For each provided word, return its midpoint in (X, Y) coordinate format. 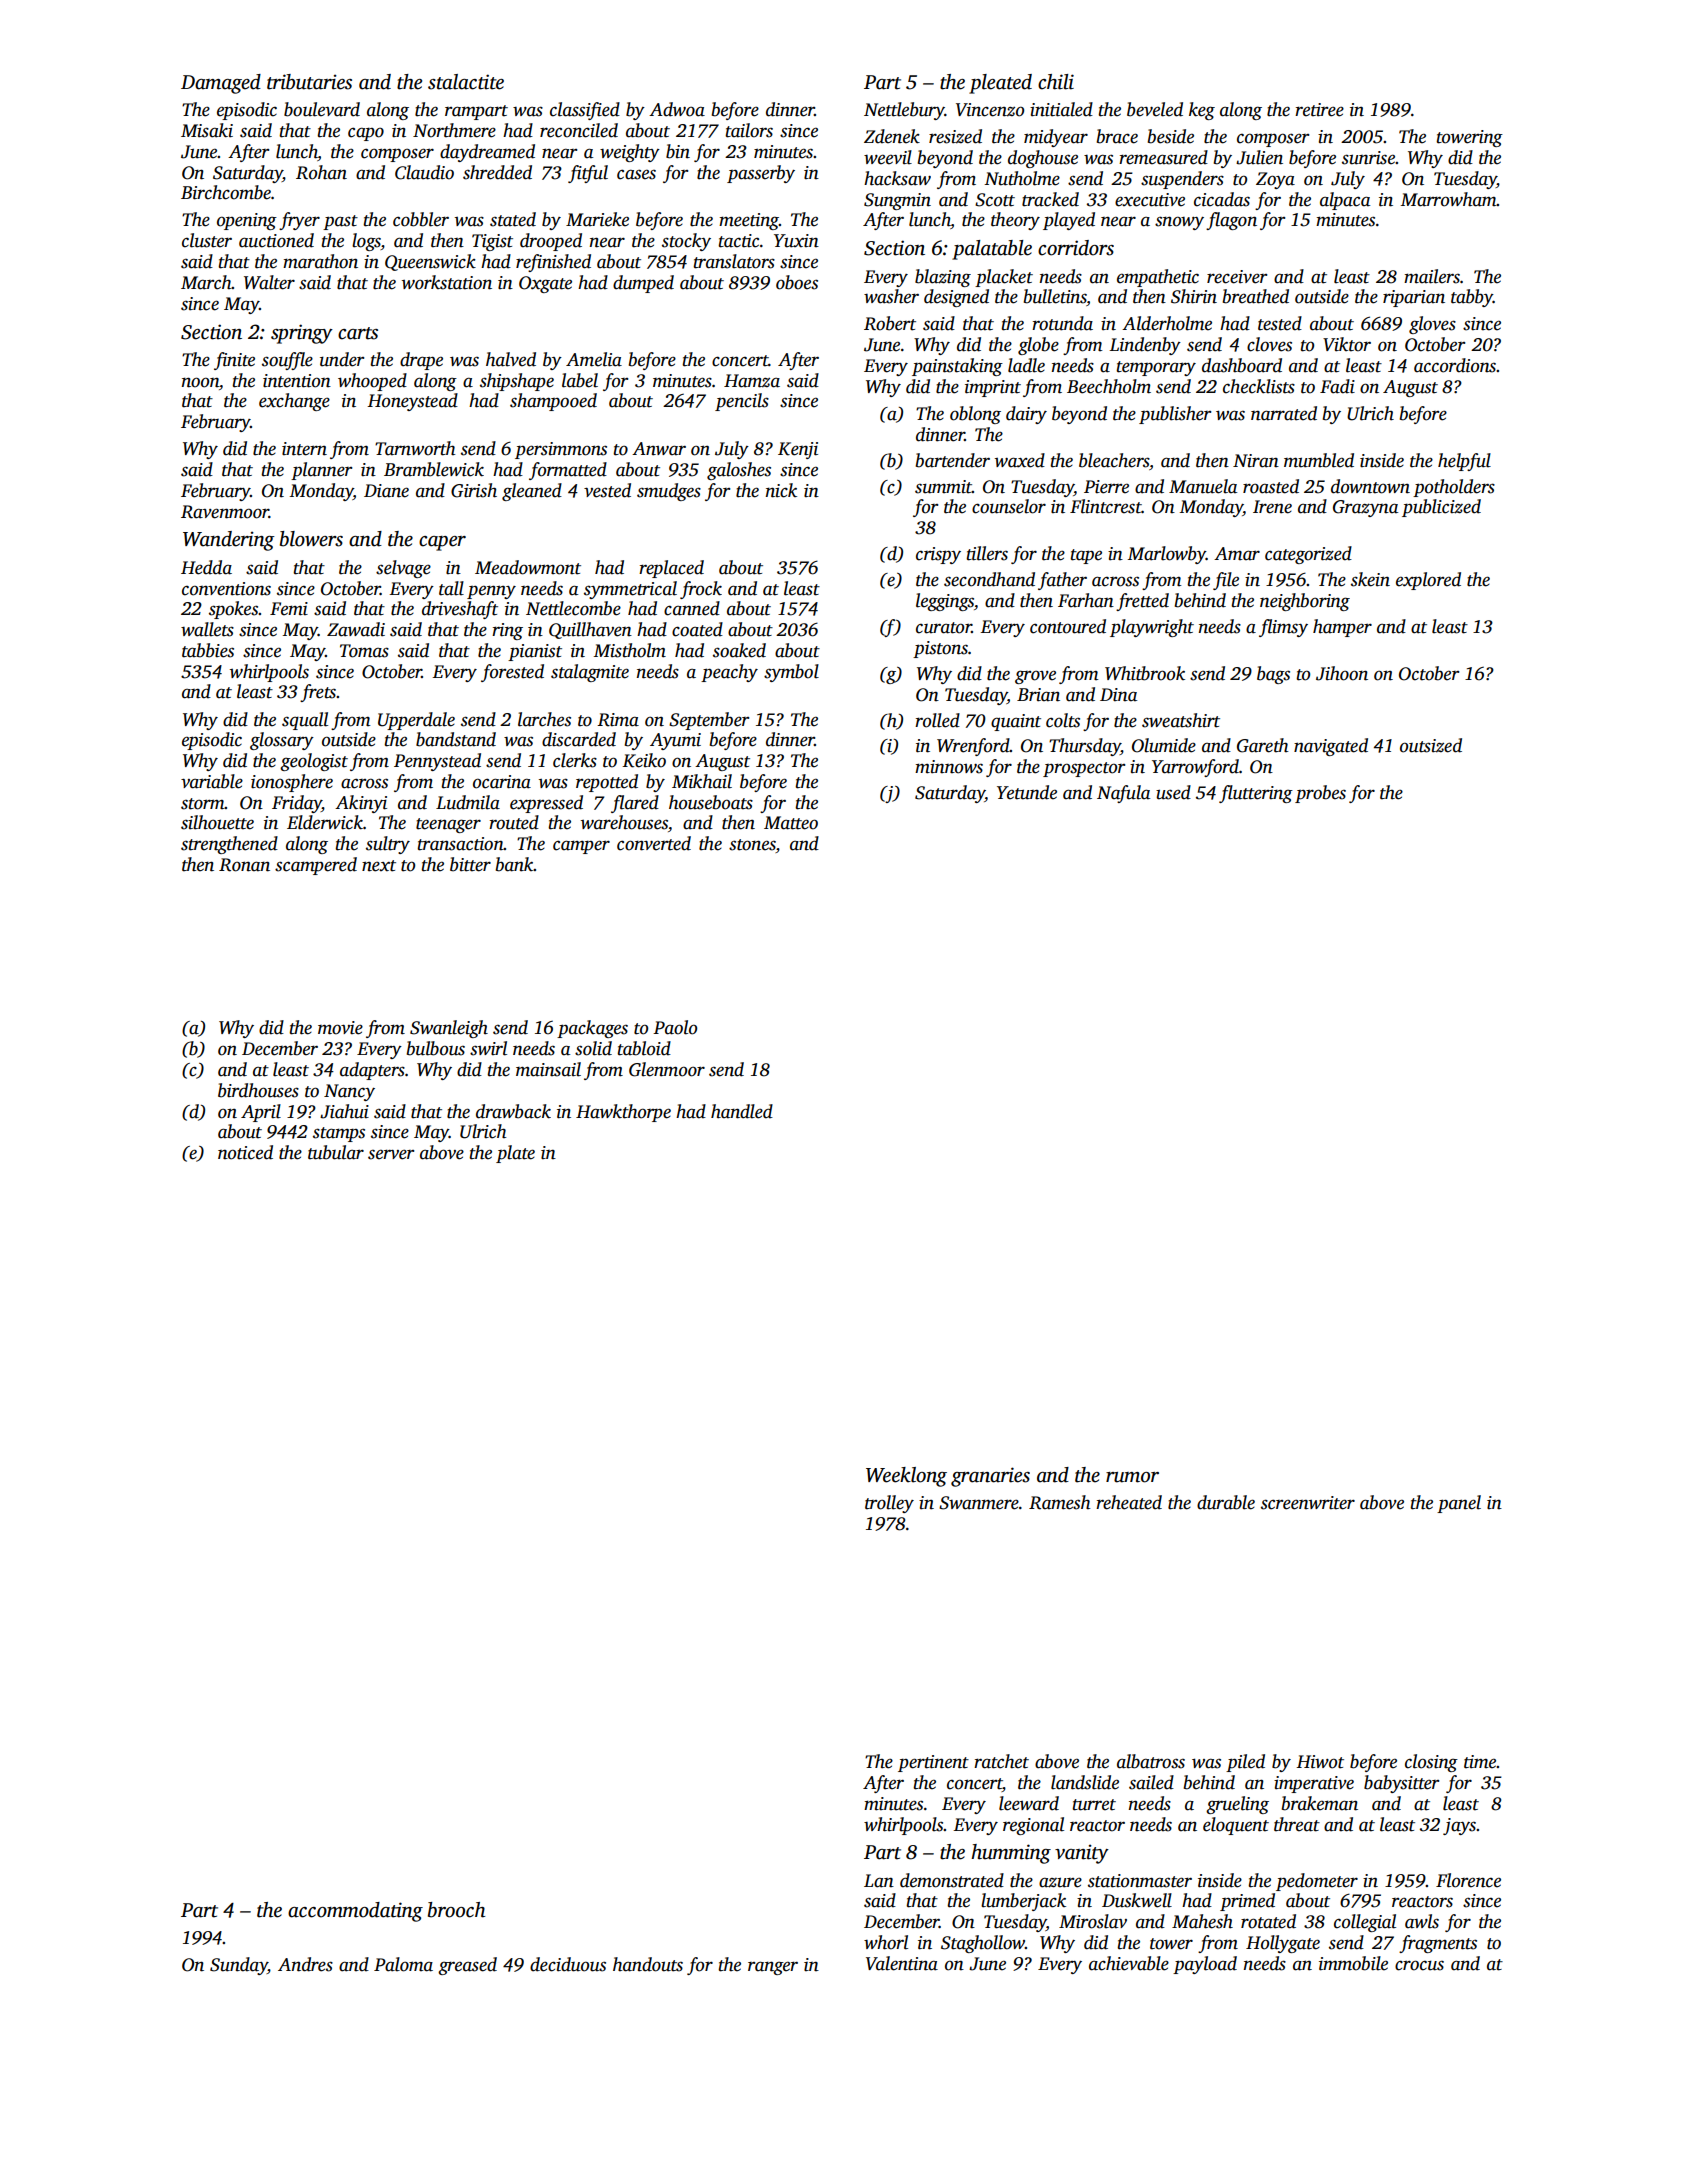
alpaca (1345, 201)
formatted (568, 471)
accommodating (355, 1912)
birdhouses (258, 1090)
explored (1428, 581)
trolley (889, 1504)
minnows (949, 767)
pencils (742, 402)
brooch (456, 1910)
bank (515, 864)
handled (742, 1111)
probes (1320, 794)
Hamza (752, 381)
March (206, 282)
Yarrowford (1195, 768)
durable (1226, 1502)
